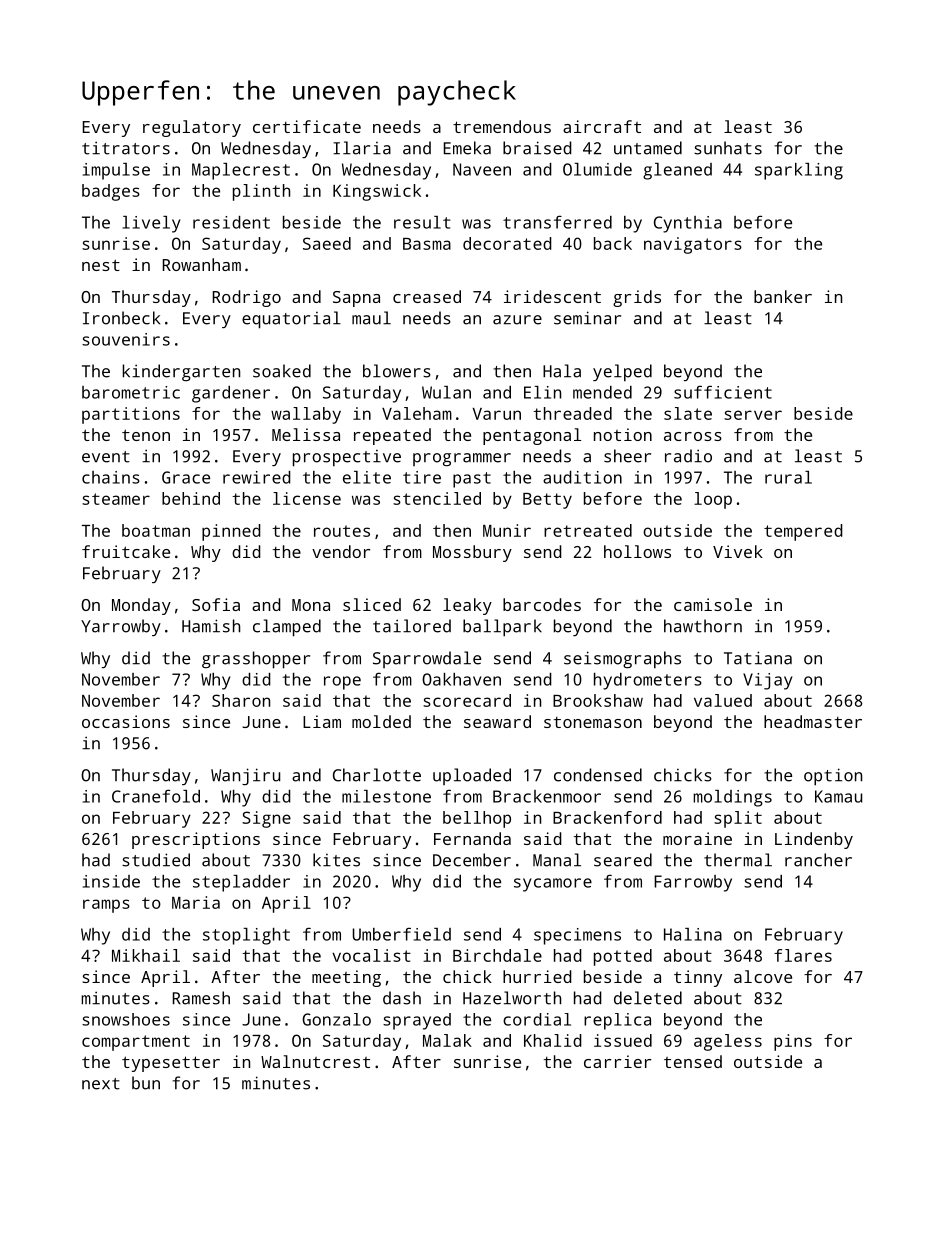 This screenshot has height=1233, width=952. What do you see at coordinates (553, 1040) in the screenshot?
I see `Khalid` at bounding box center [553, 1040].
